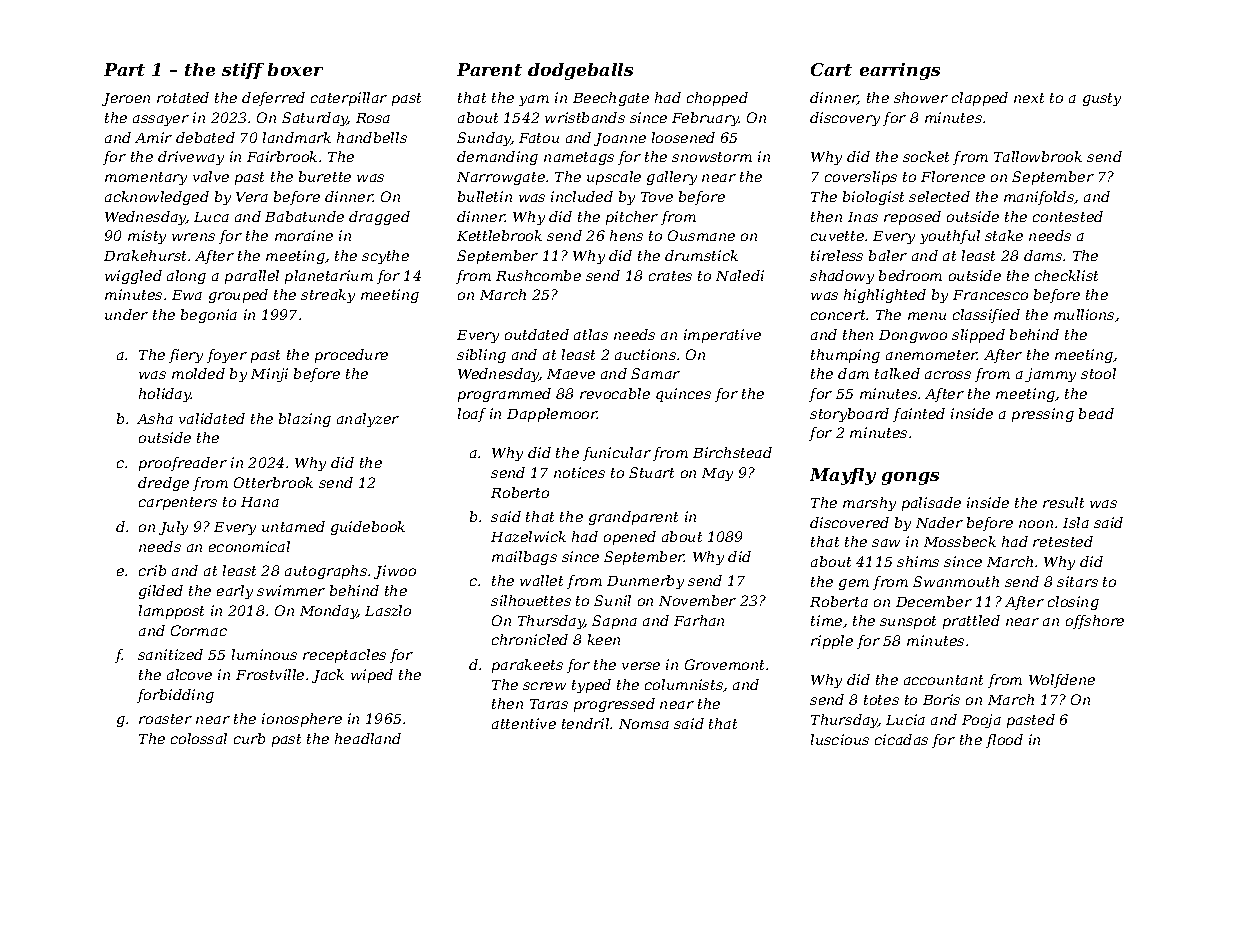  I want to click on coverslips, so click(861, 178).
